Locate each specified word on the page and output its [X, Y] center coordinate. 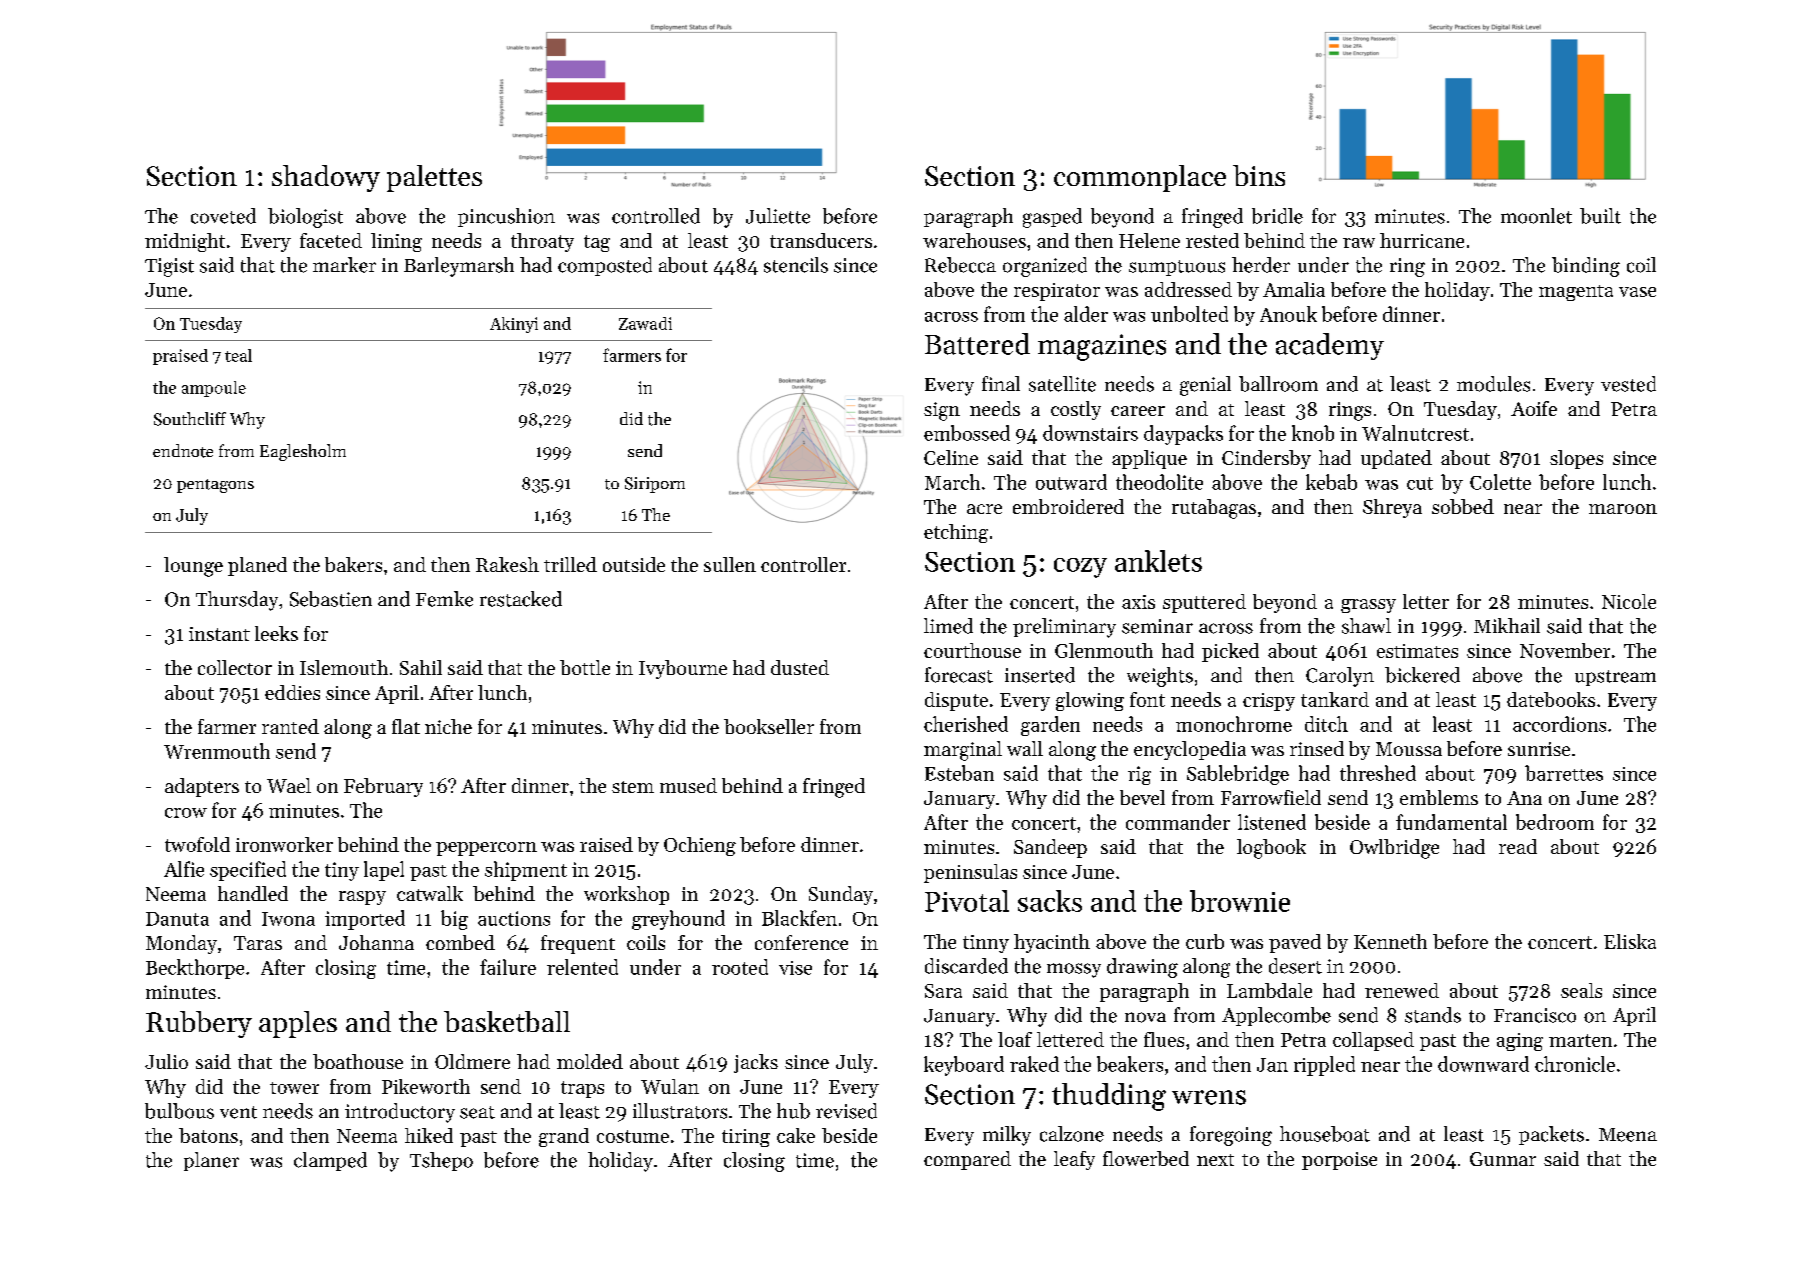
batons [208, 1135]
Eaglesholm [303, 452]
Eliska [1630, 941]
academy [1330, 346]
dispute [956, 701]
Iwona [288, 919]
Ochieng [700, 846]
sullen [730, 564]
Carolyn [1340, 677]
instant [219, 634]
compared [967, 1160]
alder [1086, 314]
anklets [1158, 561]
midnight [185, 242]
